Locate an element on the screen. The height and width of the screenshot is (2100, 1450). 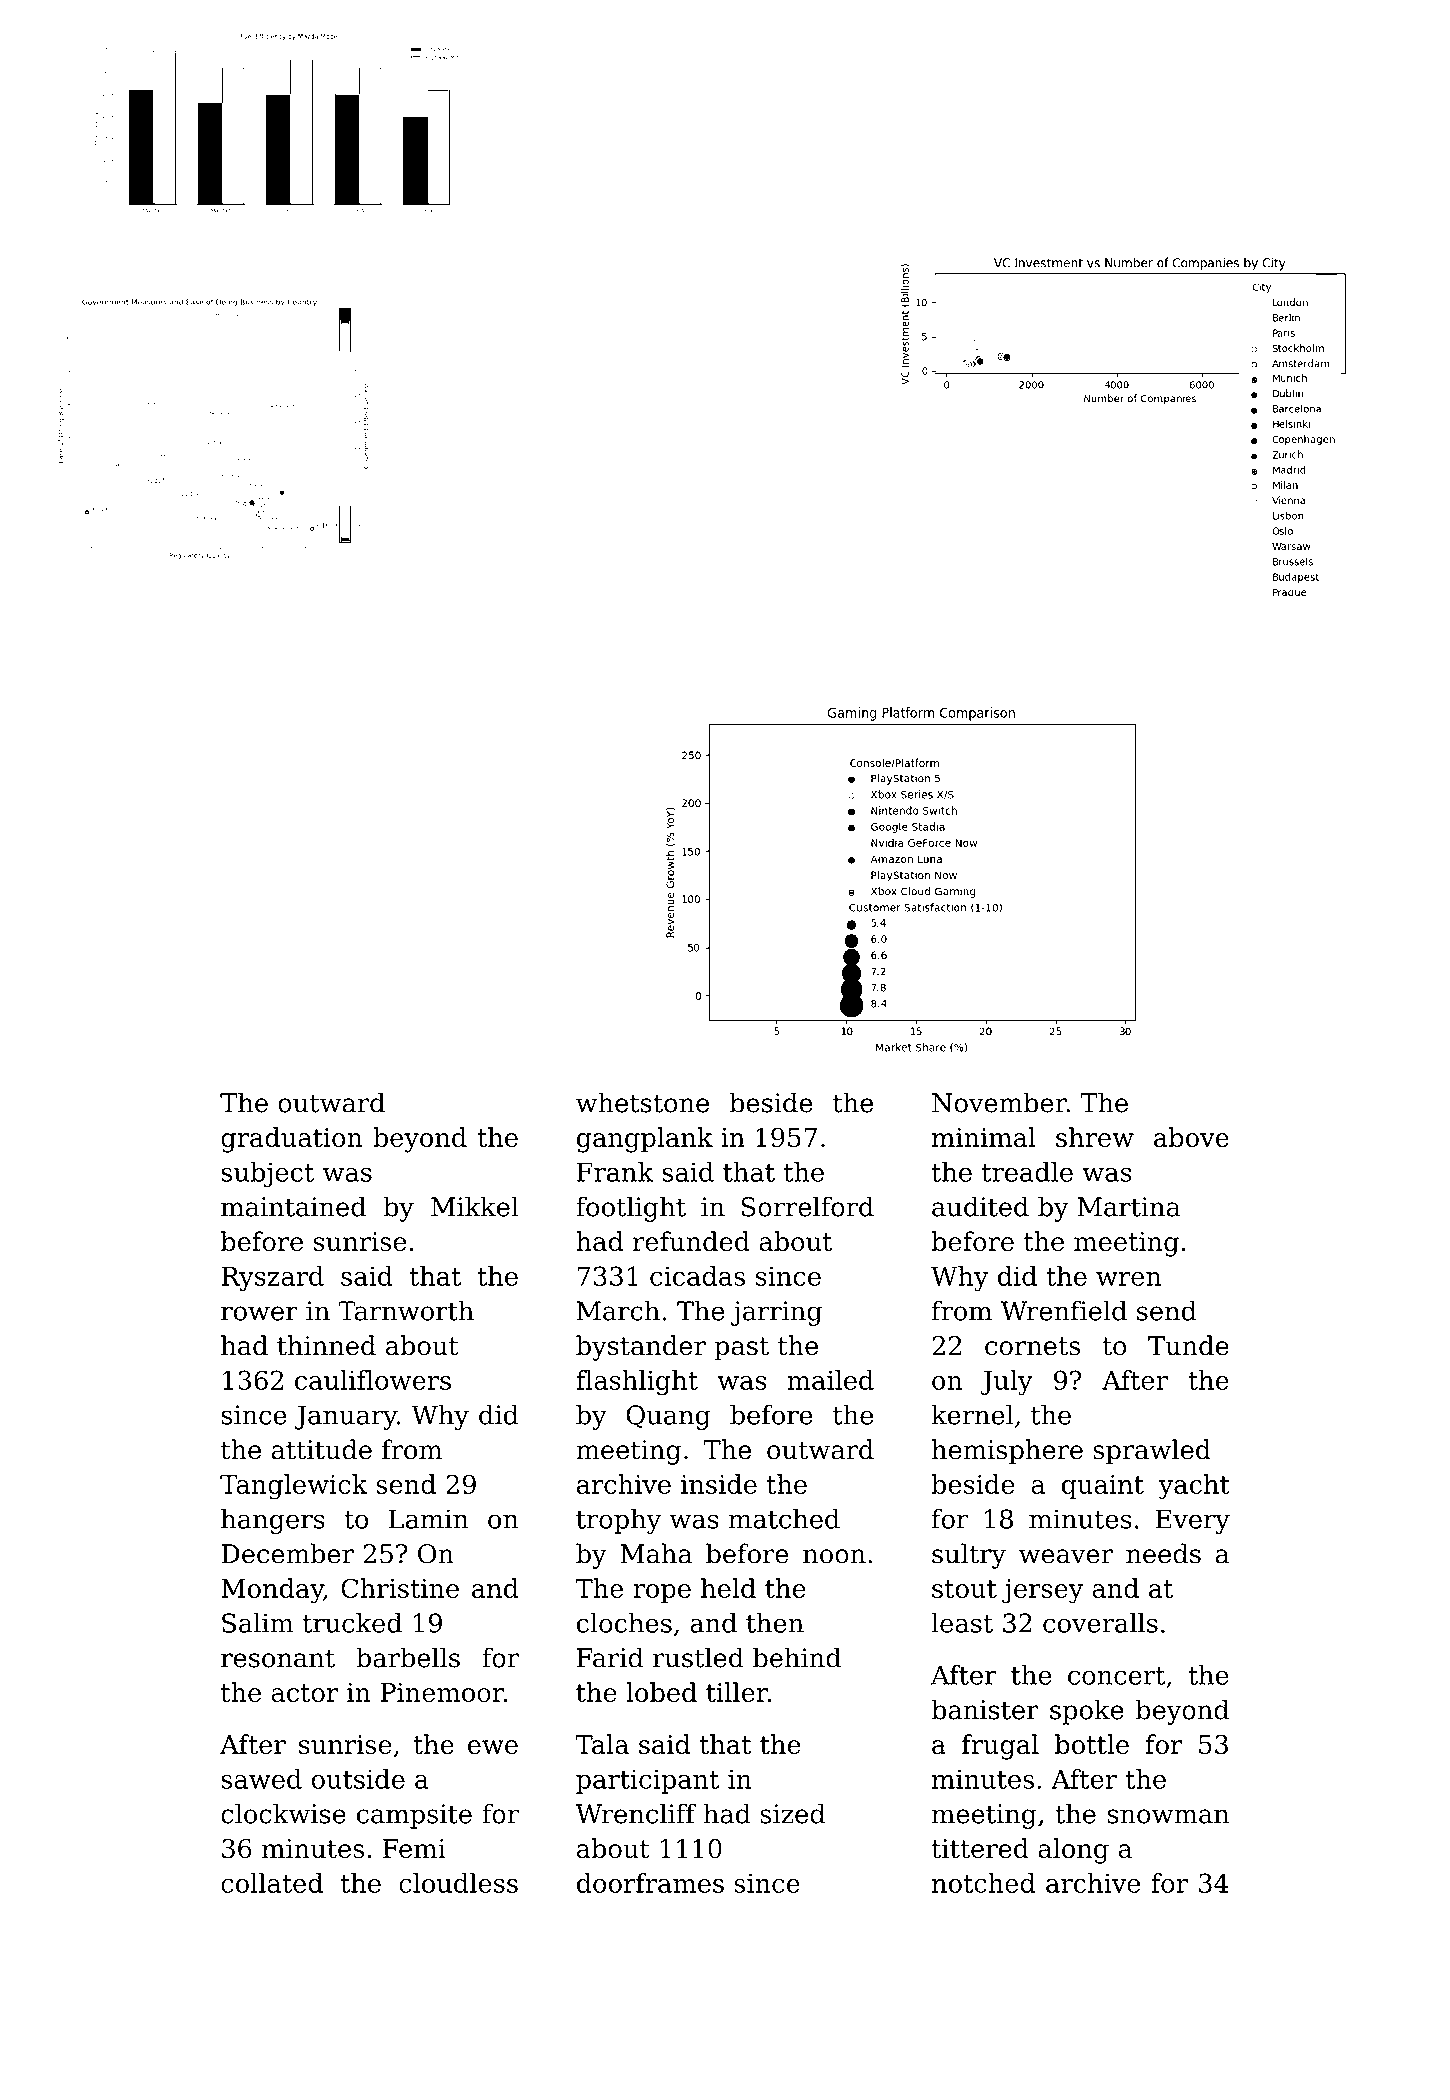
thinned is located at coordinates (326, 1345).
